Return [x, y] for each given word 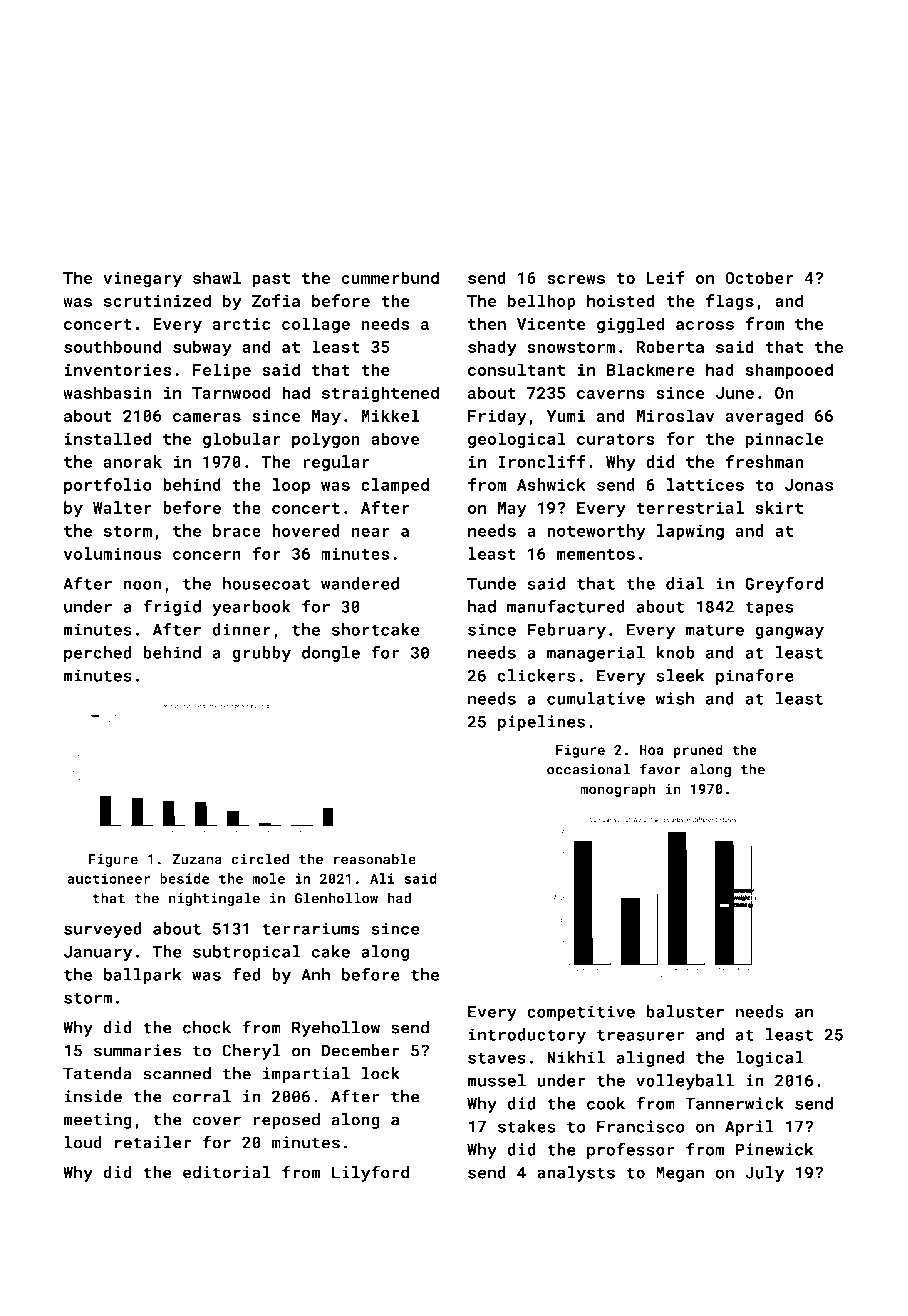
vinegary [142, 280]
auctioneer [108, 878]
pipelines [541, 723]
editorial [227, 1172]
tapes [769, 608]
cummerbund [390, 277]
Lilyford [370, 1173]
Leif [665, 277]
